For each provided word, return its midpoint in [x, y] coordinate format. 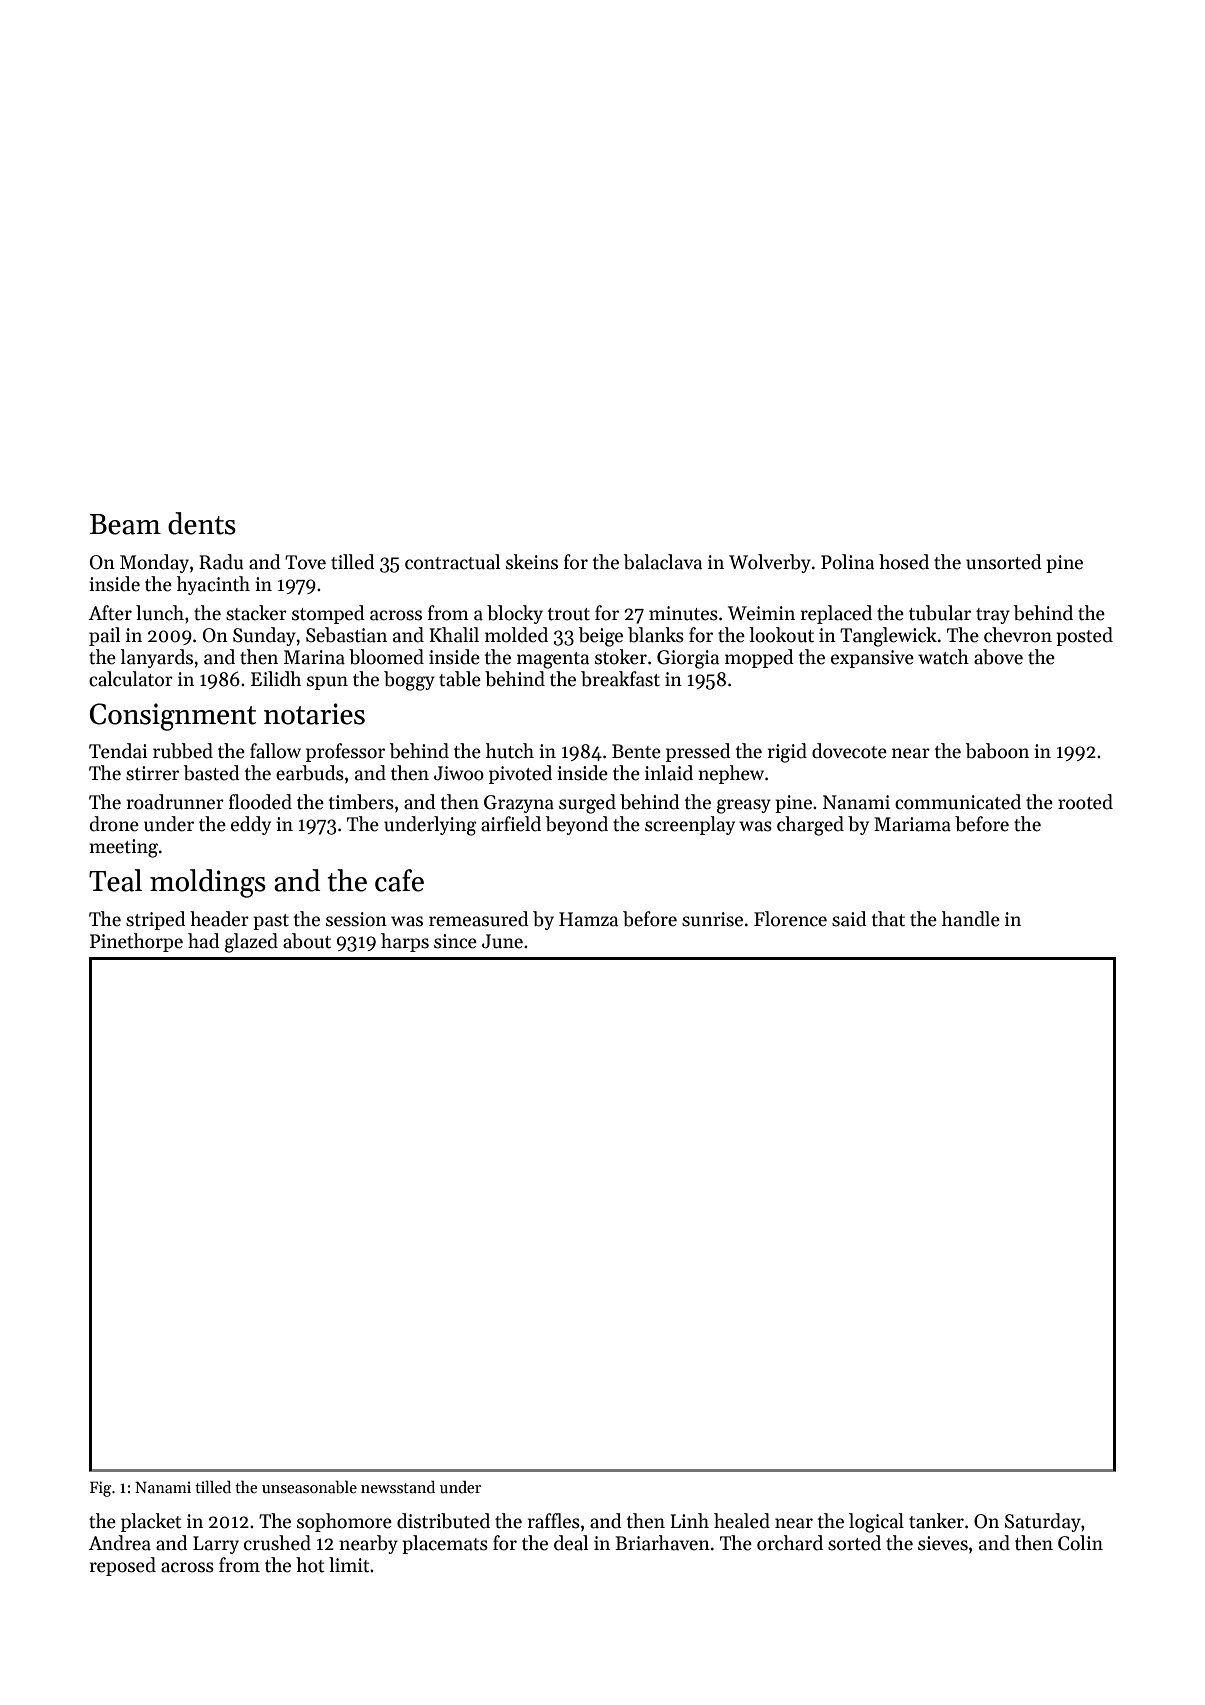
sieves [943, 1543]
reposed [123, 1566]
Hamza [588, 919]
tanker [936, 1521]
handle [971, 919]
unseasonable [309, 1487]
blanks [656, 635]
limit [349, 1565]
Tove [305, 562]
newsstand [398, 1486]
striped [156, 920]
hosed [904, 562]
